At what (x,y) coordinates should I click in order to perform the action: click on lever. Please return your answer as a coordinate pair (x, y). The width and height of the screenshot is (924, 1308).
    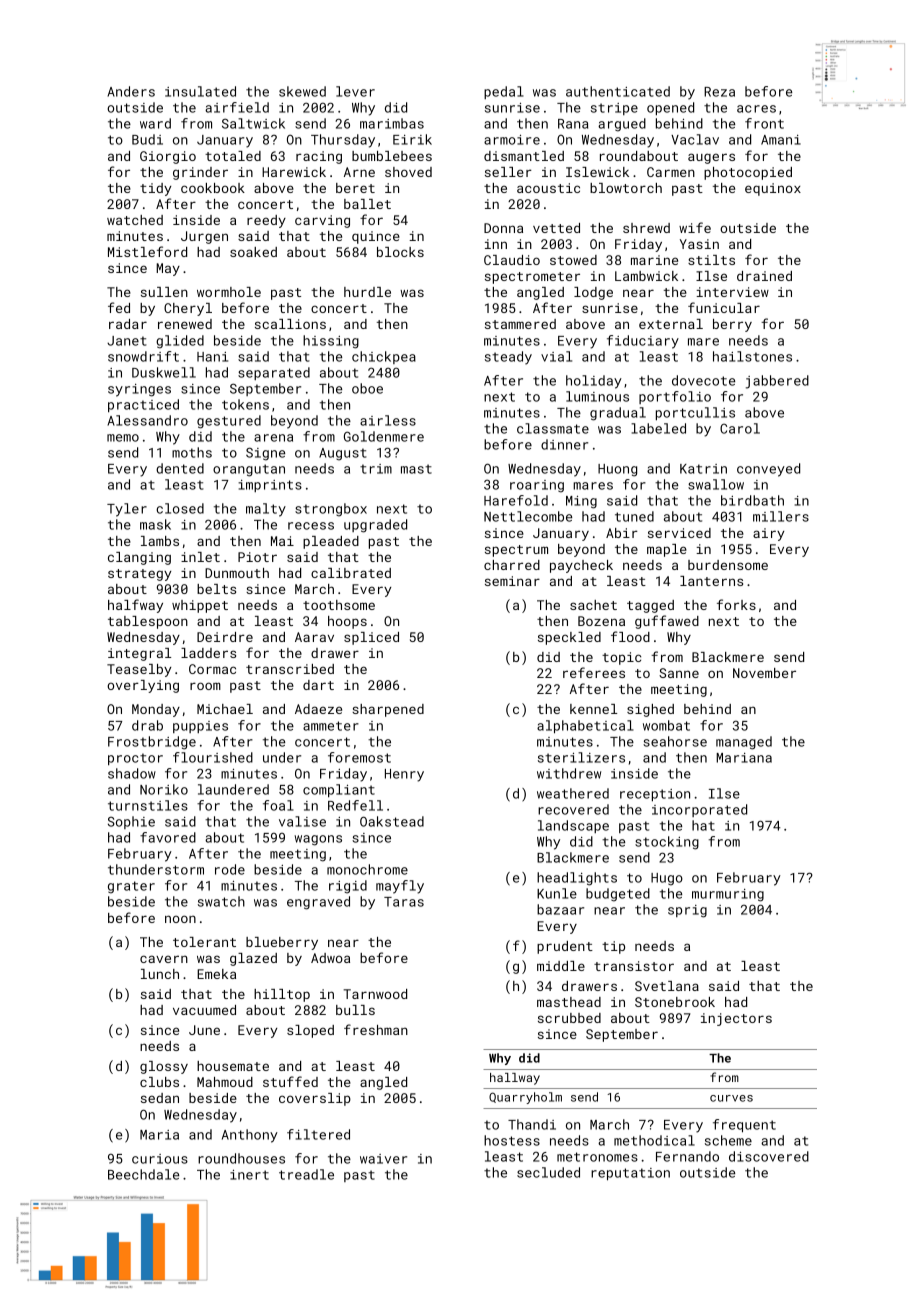
    Looking at the image, I should click on (355, 91).
